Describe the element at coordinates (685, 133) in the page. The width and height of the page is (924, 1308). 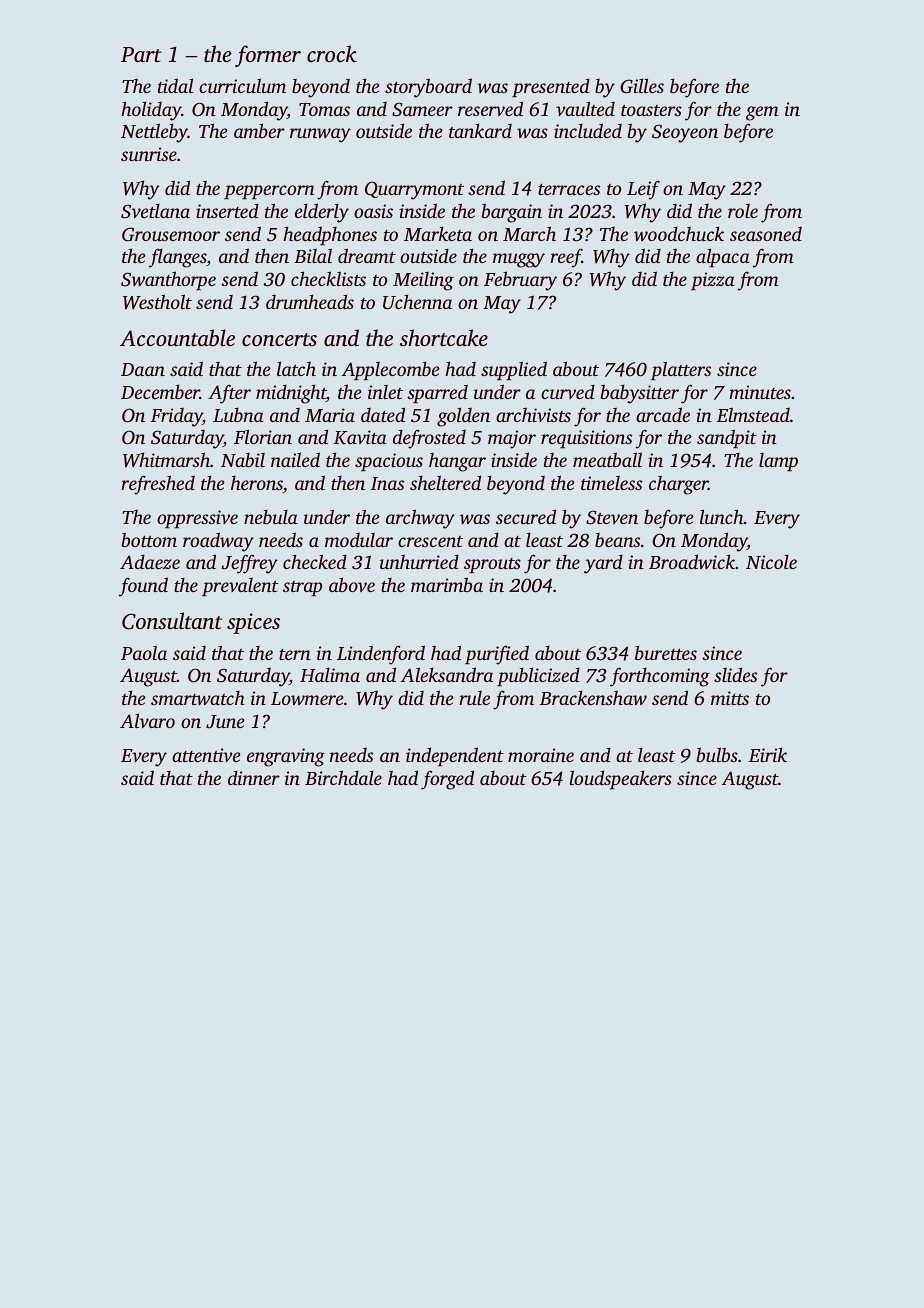
I see `Seoyeon` at that location.
